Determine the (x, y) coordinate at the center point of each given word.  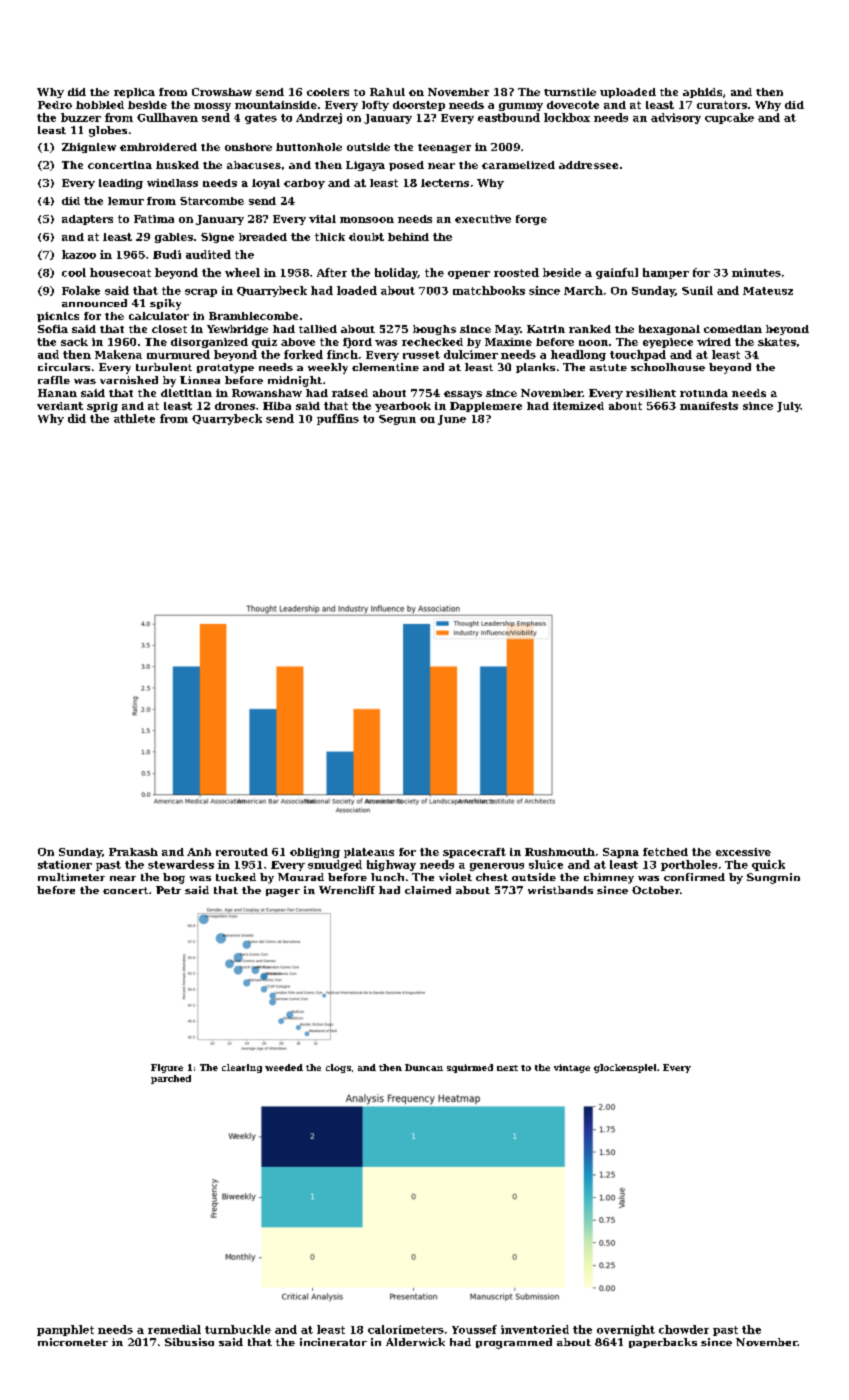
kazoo (79, 254)
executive (483, 219)
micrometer (73, 1342)
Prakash (133, 852)
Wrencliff (347, 890)
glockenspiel (625, 1068)
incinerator (333, 1342)
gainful (617, 273)
